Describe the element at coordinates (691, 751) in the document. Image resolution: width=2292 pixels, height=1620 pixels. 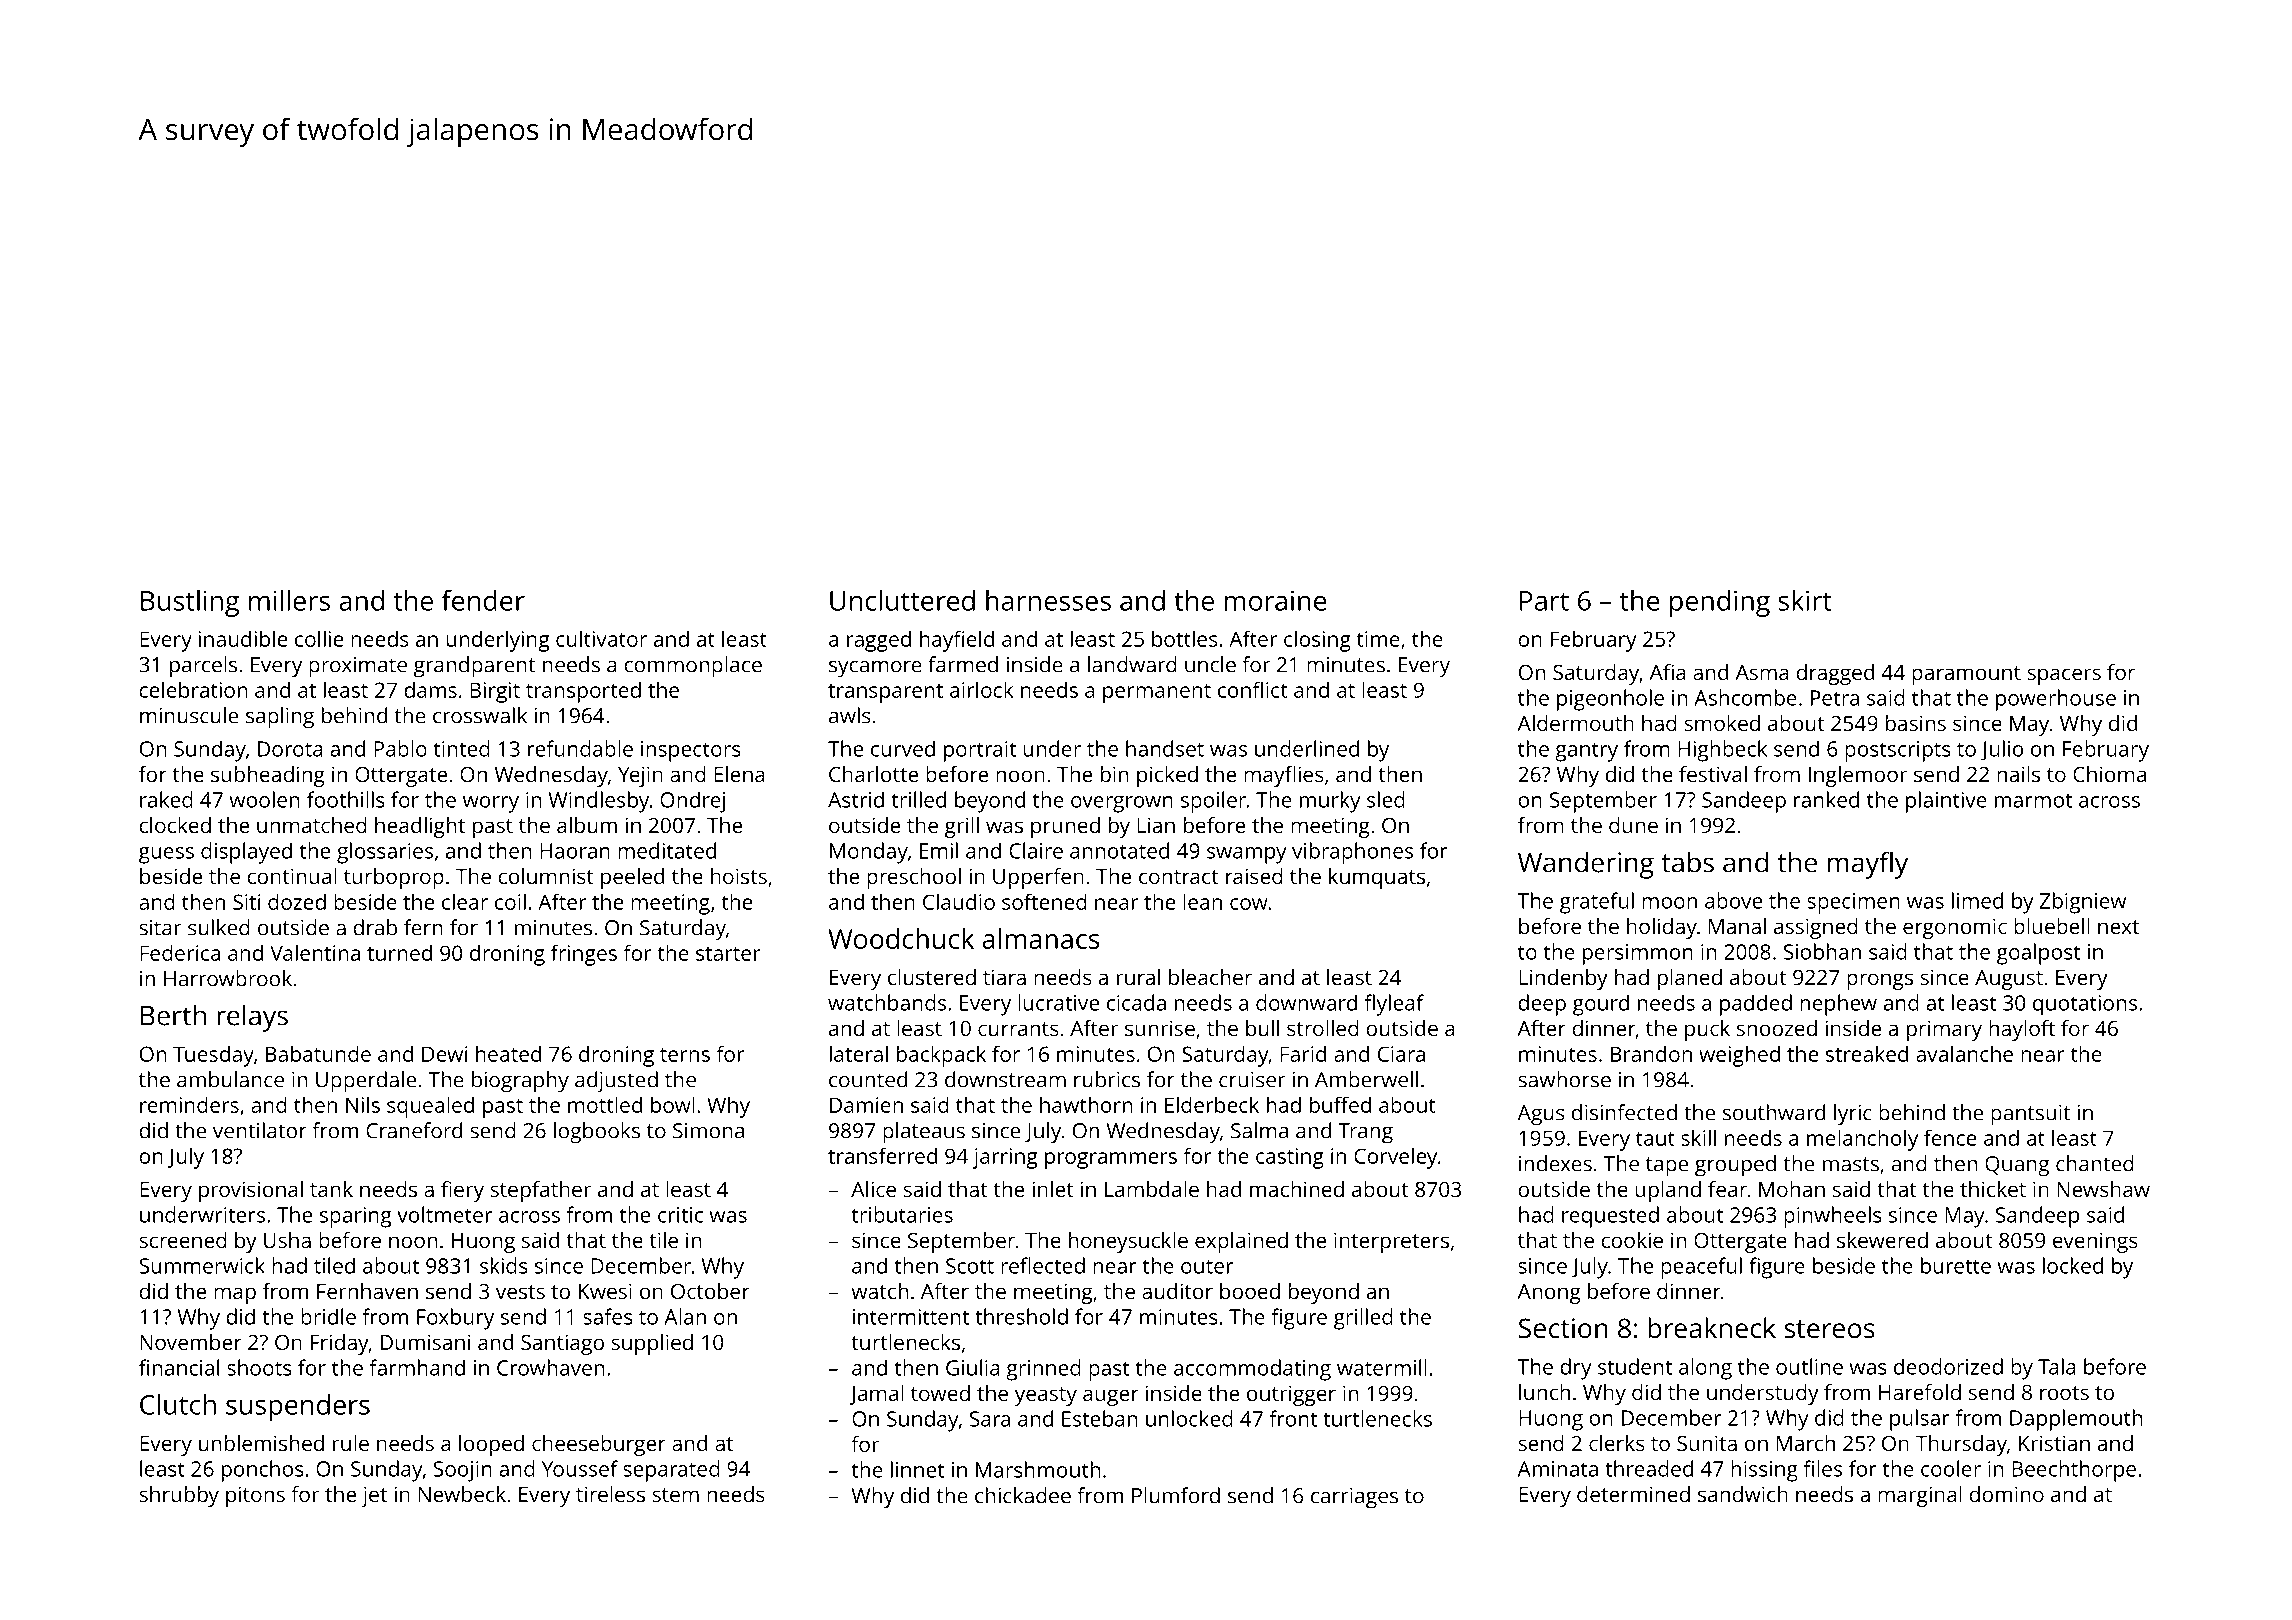
I see `inspectors` at that location.
